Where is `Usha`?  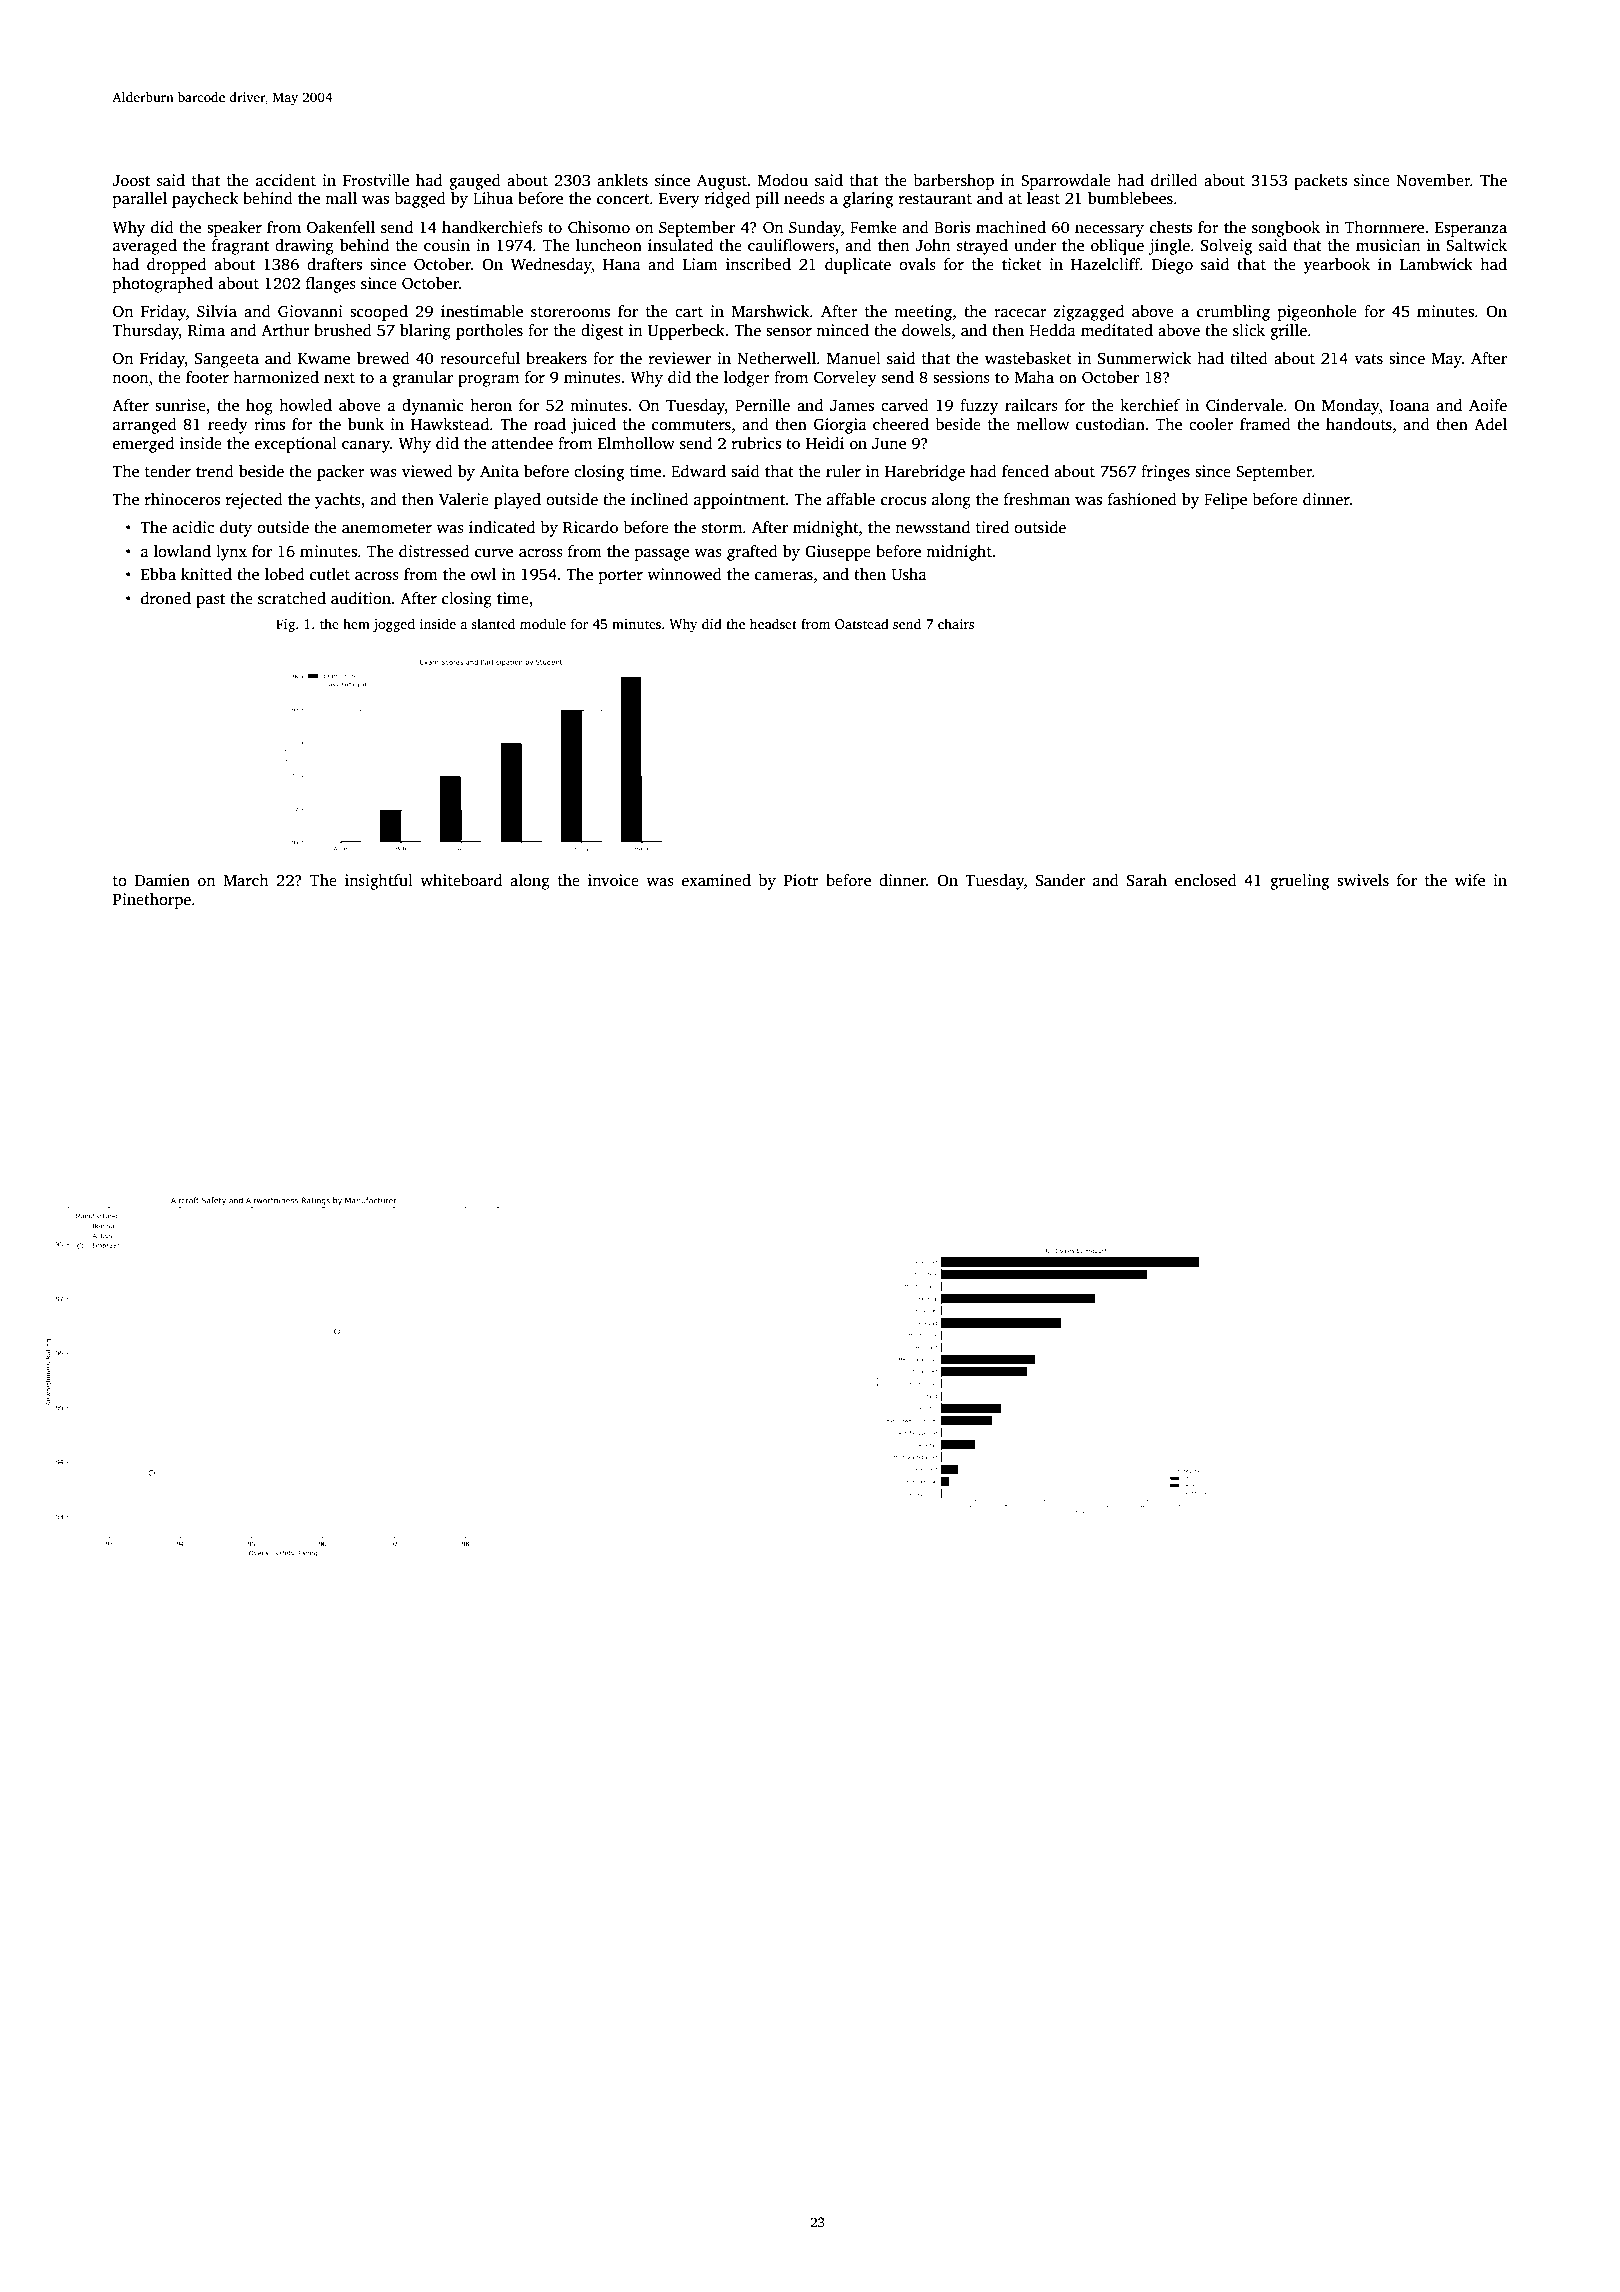
Usha is located at coordinates (909, 574).
